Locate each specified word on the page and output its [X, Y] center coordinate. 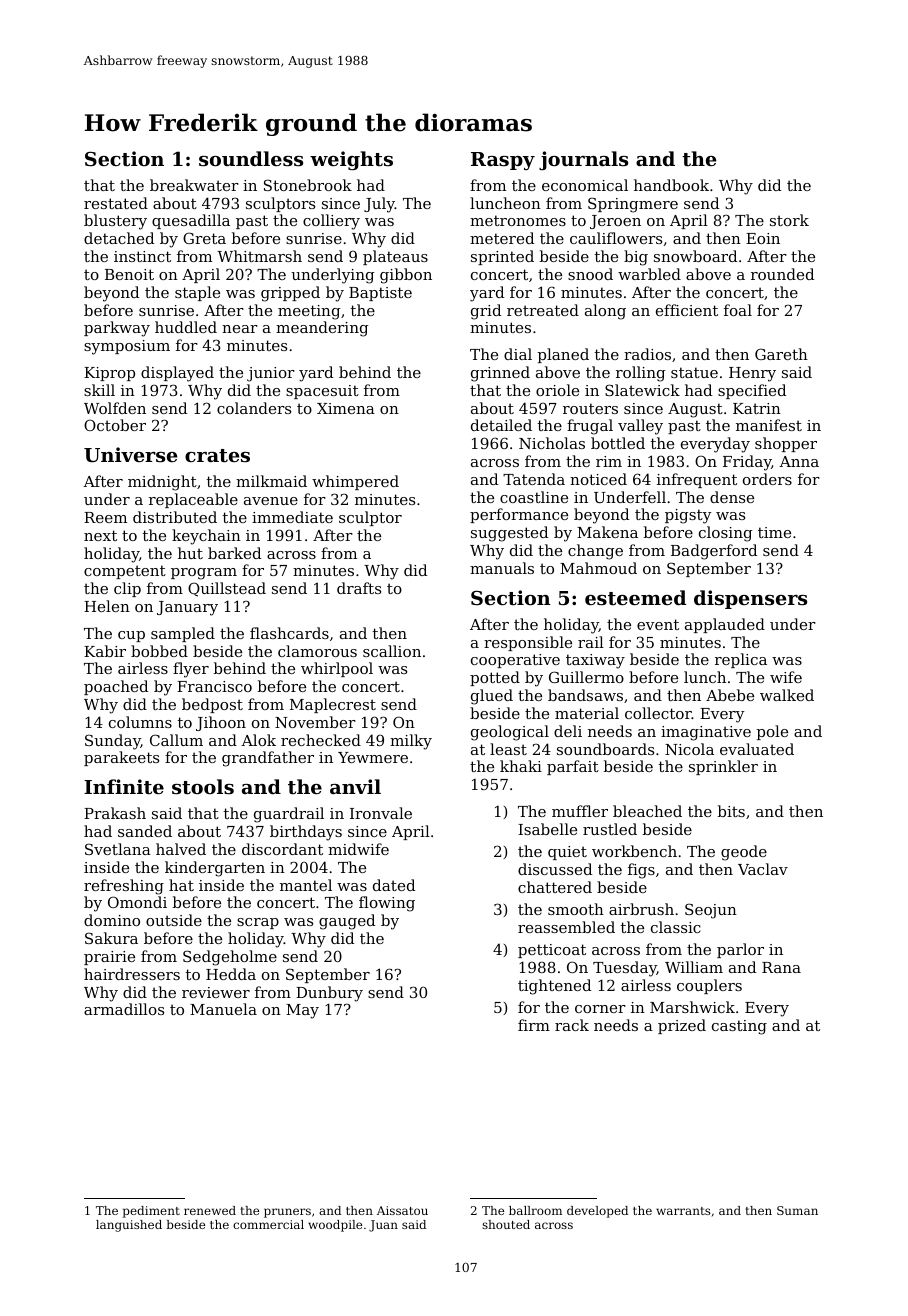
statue [694, 372]
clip [127, 589]
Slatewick [642, 390]
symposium [127, 347]
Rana [781, 967]
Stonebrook [308, 185]
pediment [151, 1212]
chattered [555, 887]
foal [738, 310]
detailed [501, 425]
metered [502, 238]
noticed [598, 479]
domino [112, 920]
